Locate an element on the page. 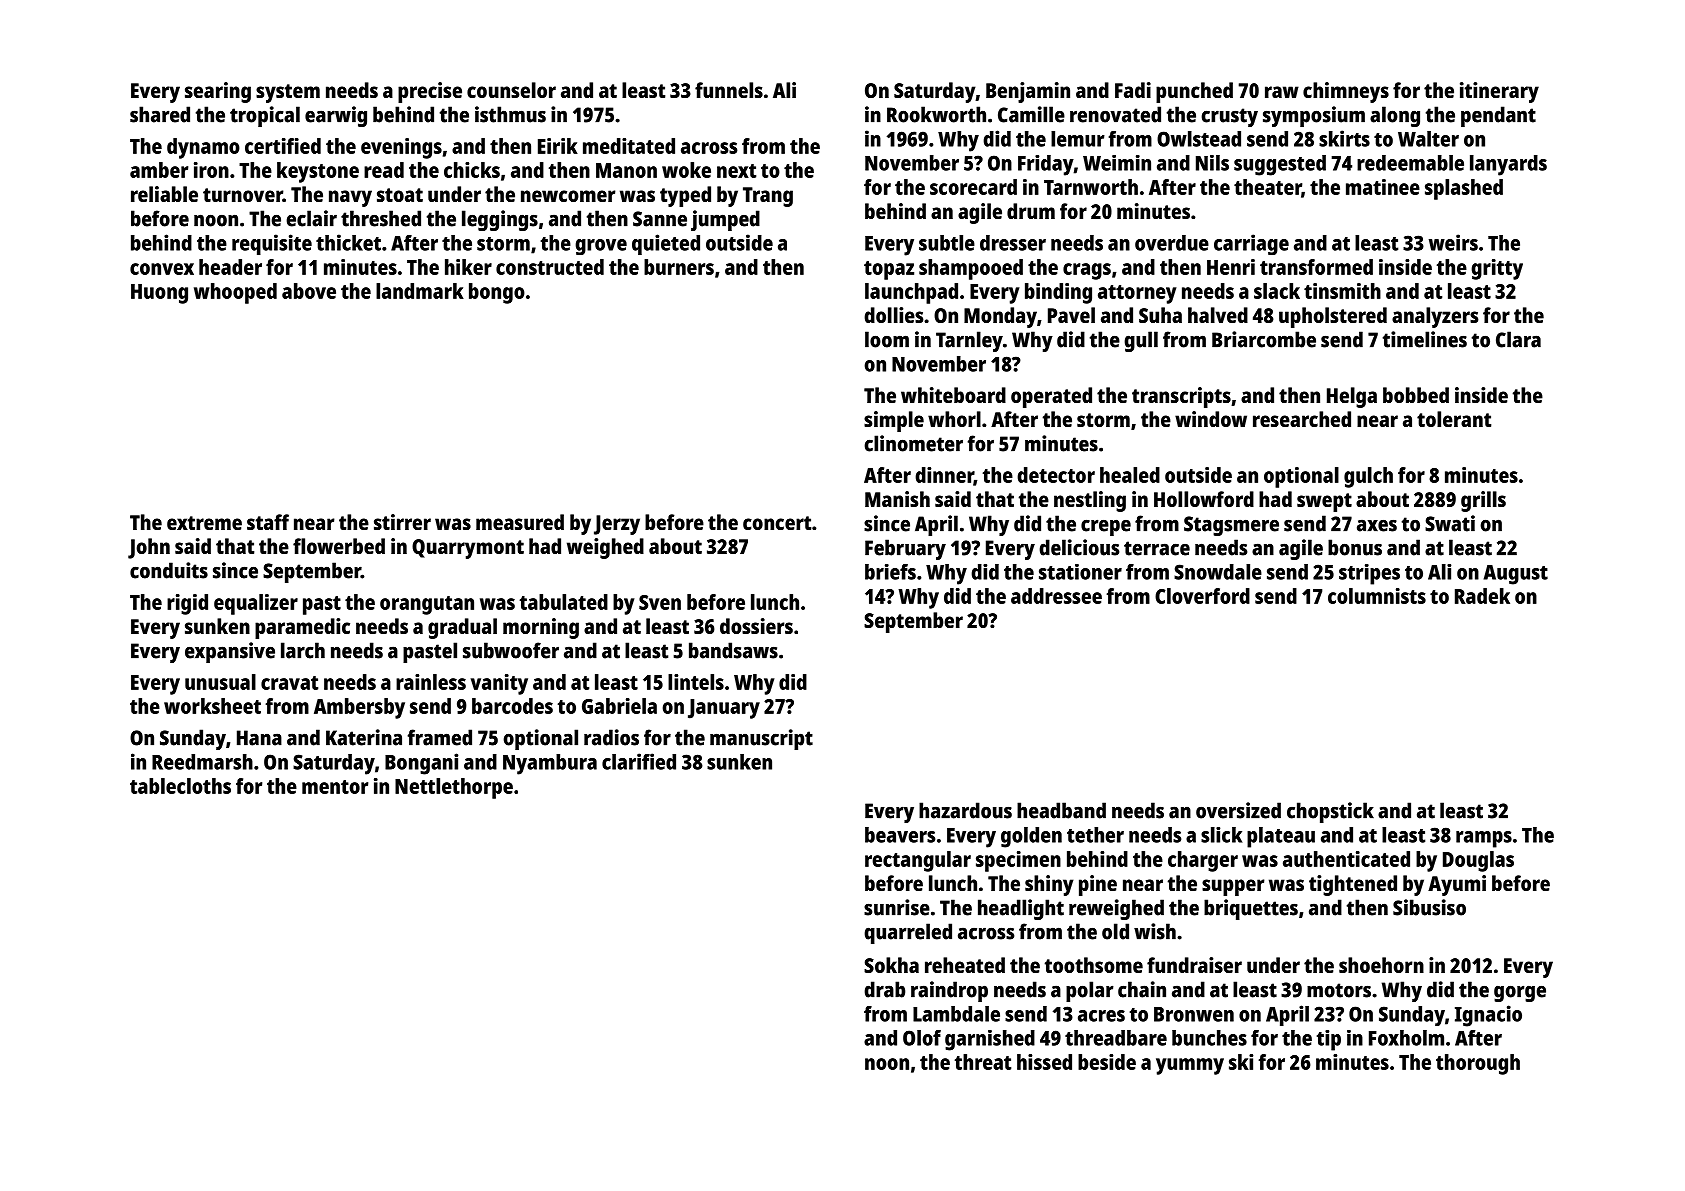 The height and width of the image is (1191, 1685). chimneys is located at coordinates (1346, 92).
